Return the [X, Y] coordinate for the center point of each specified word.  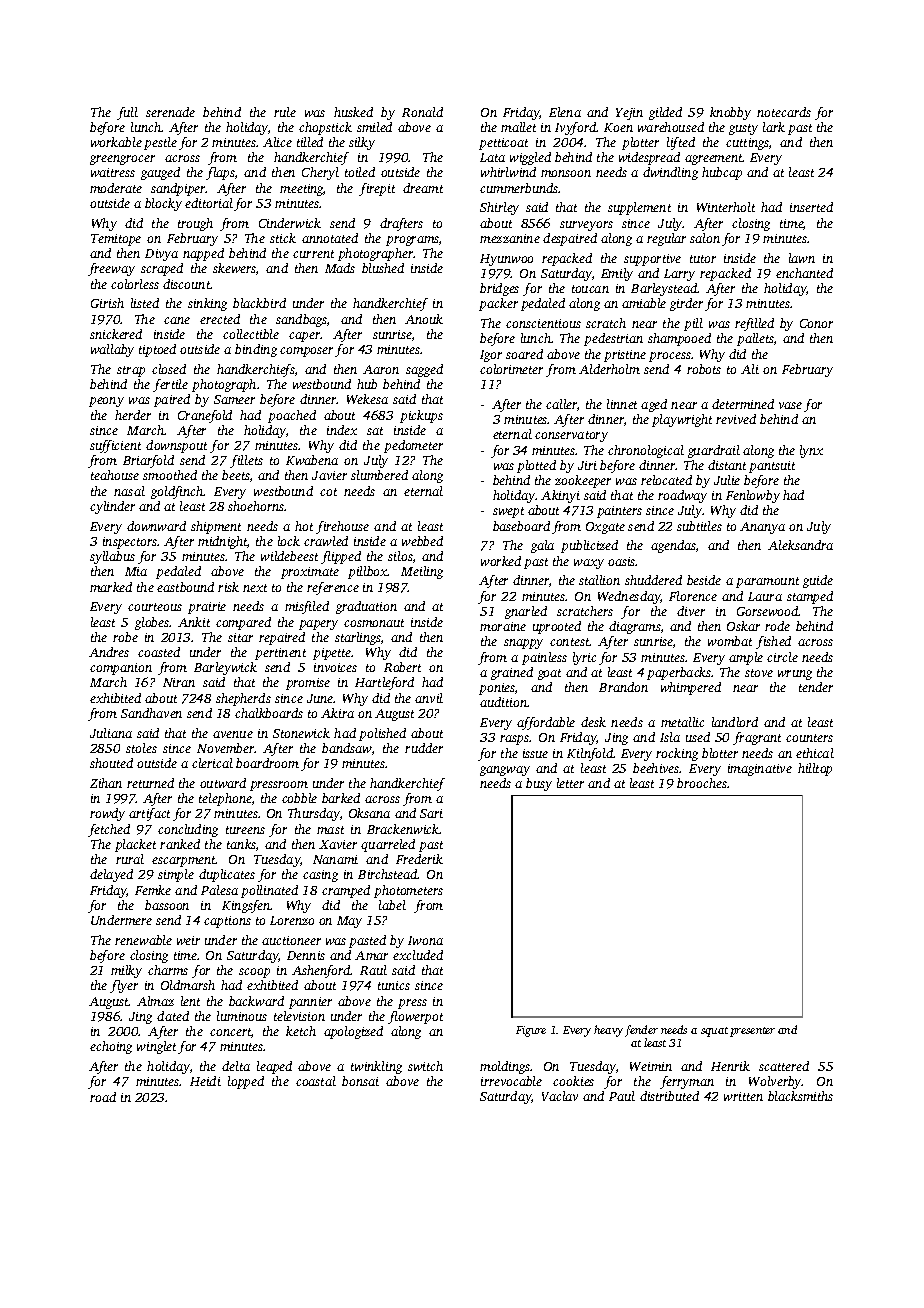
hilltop [815, 769]
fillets [246, 461]
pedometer [413, 446]
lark [774, 127]
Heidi [205, 1081]
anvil [429, 698]
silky [362, 143]
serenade [170, 112]
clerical [212, 763]
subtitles [699, 526]
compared [243, 623]
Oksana [369, 813]
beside [704, 580]
